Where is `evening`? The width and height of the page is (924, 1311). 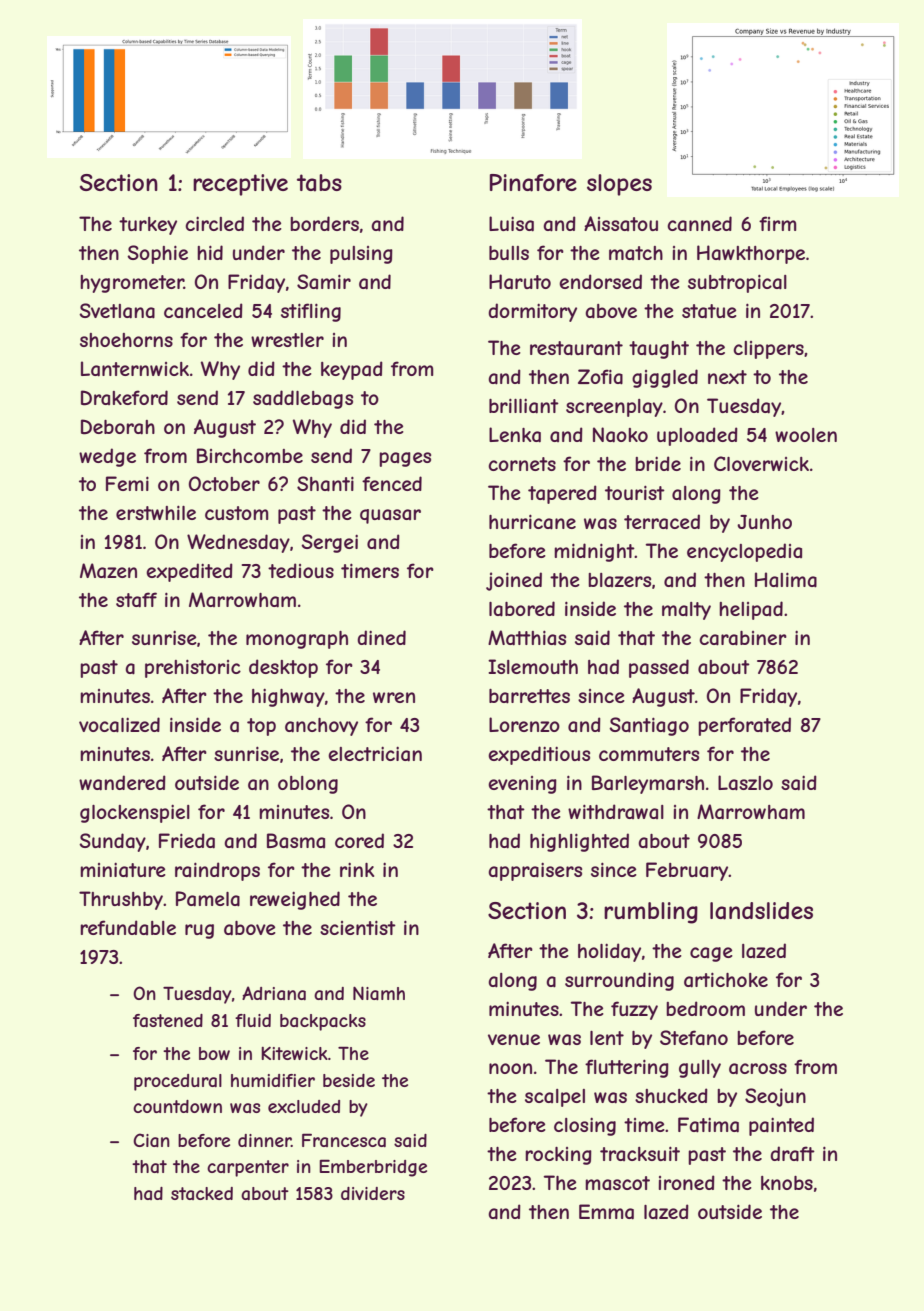
evening is located at coordinates (522, 785).
